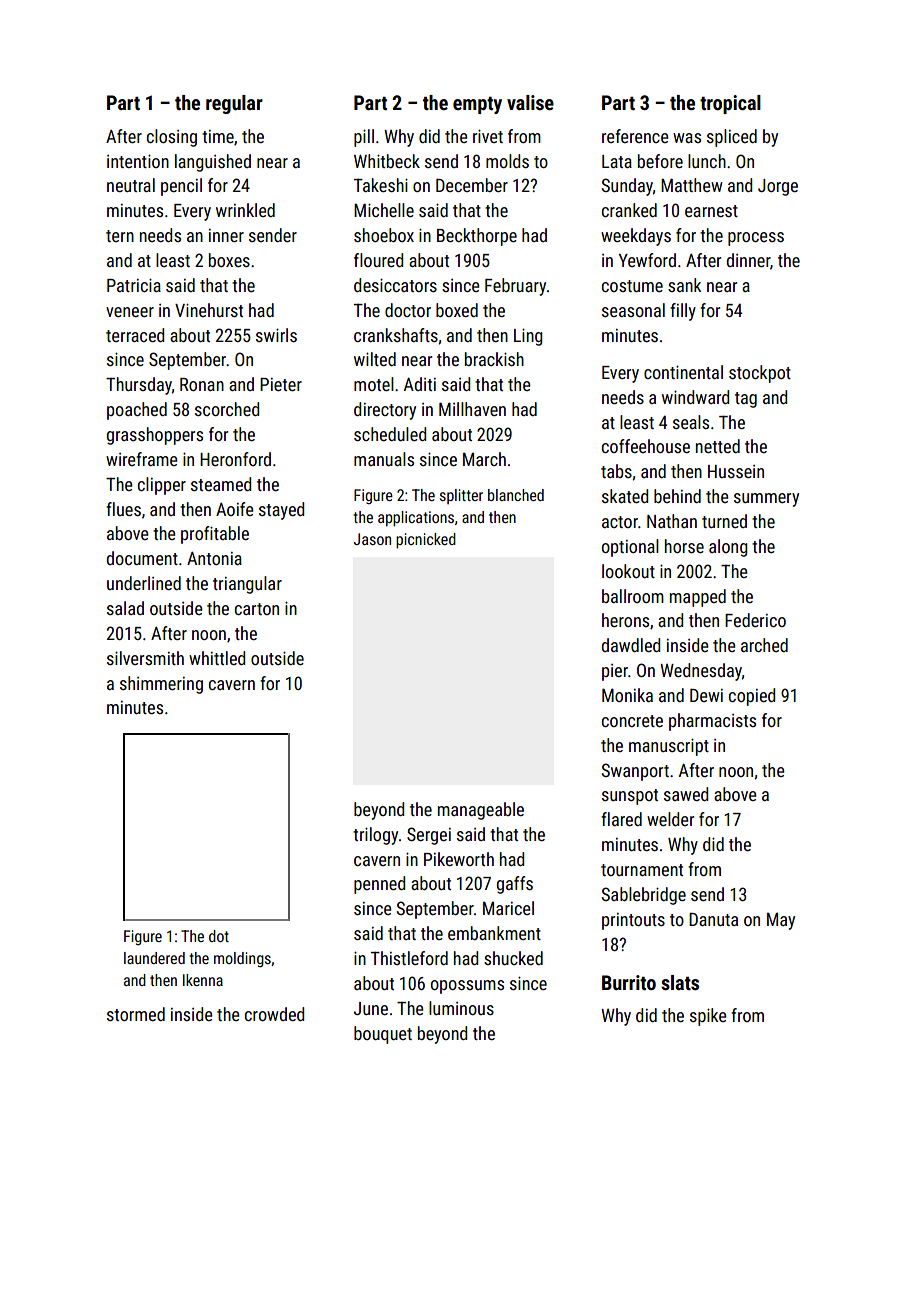 This document has width=908, height=1316. I want to click on valise, so click(530, 102).
